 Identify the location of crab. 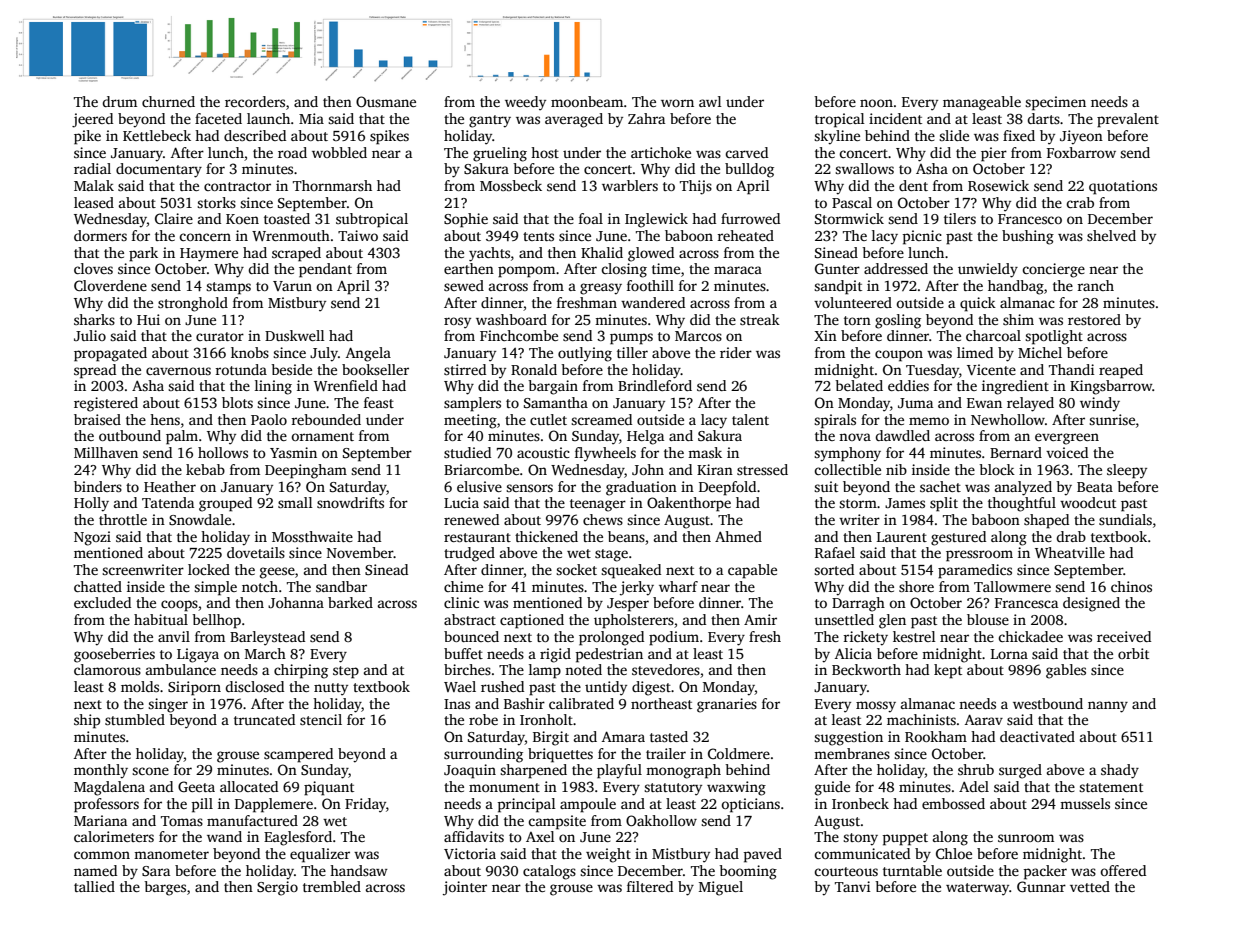
(1080, 202).
